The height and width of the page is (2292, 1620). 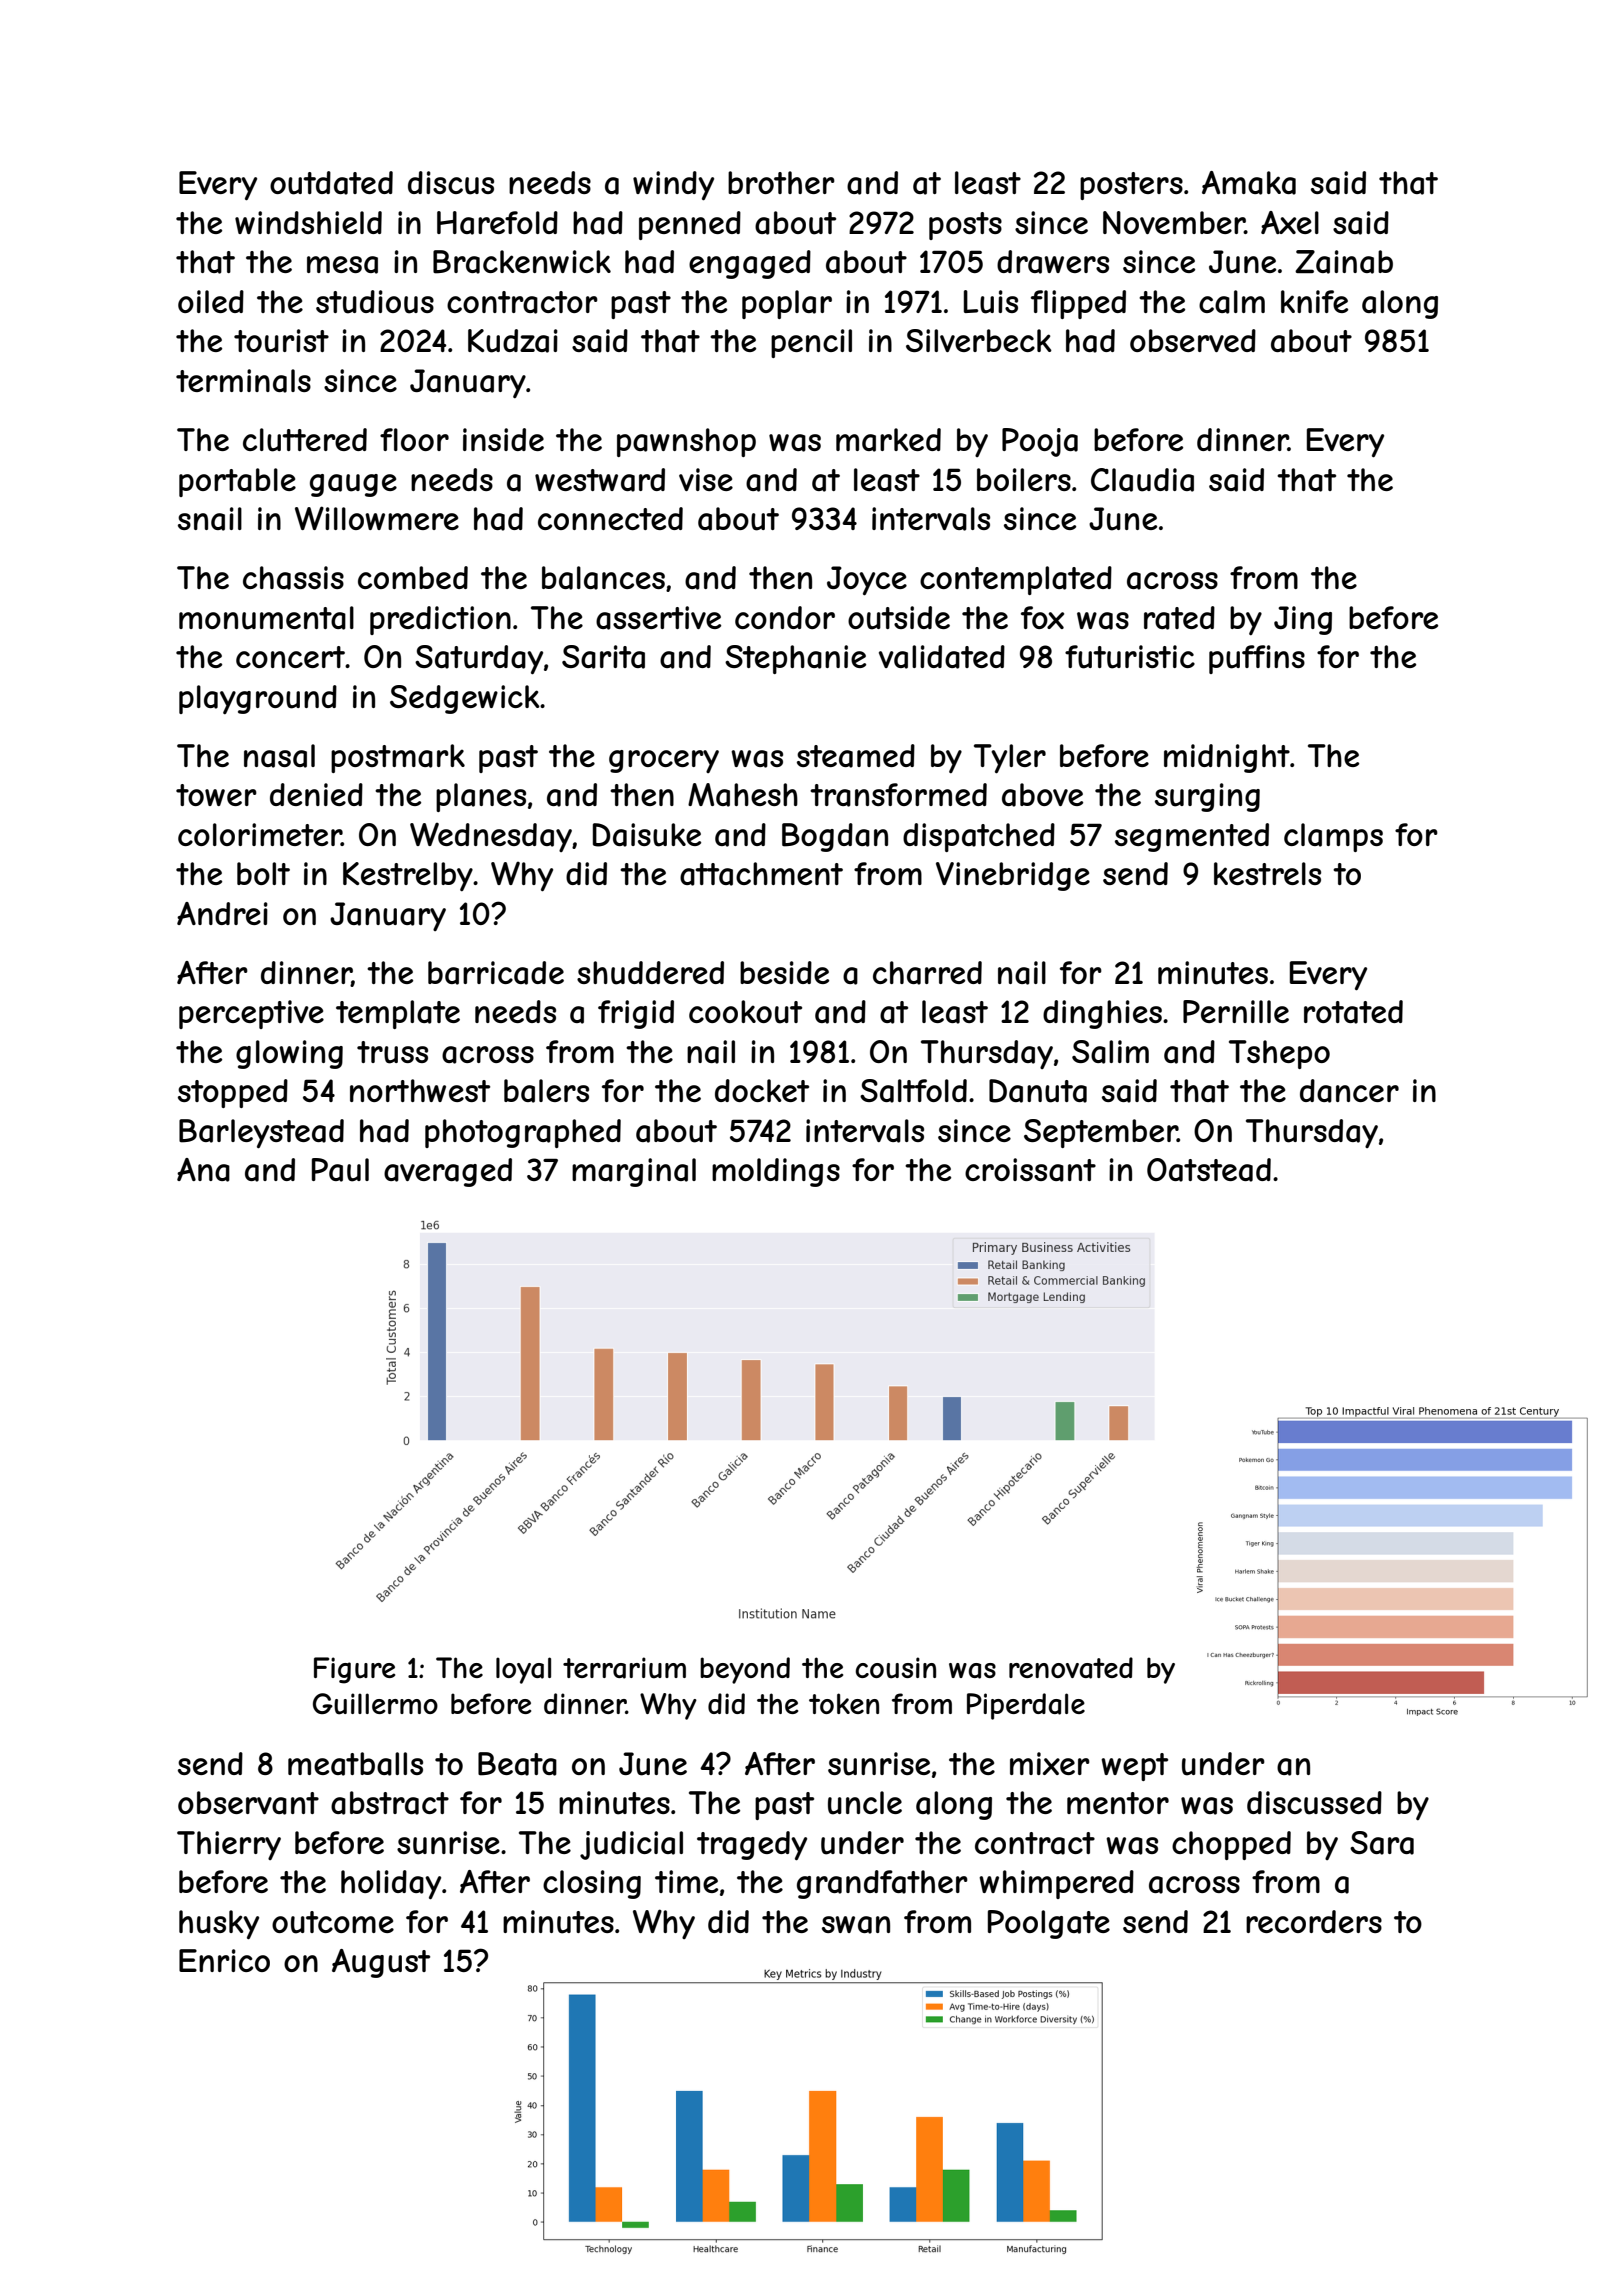 I want to click on windy, so click(x=673, y=186).
